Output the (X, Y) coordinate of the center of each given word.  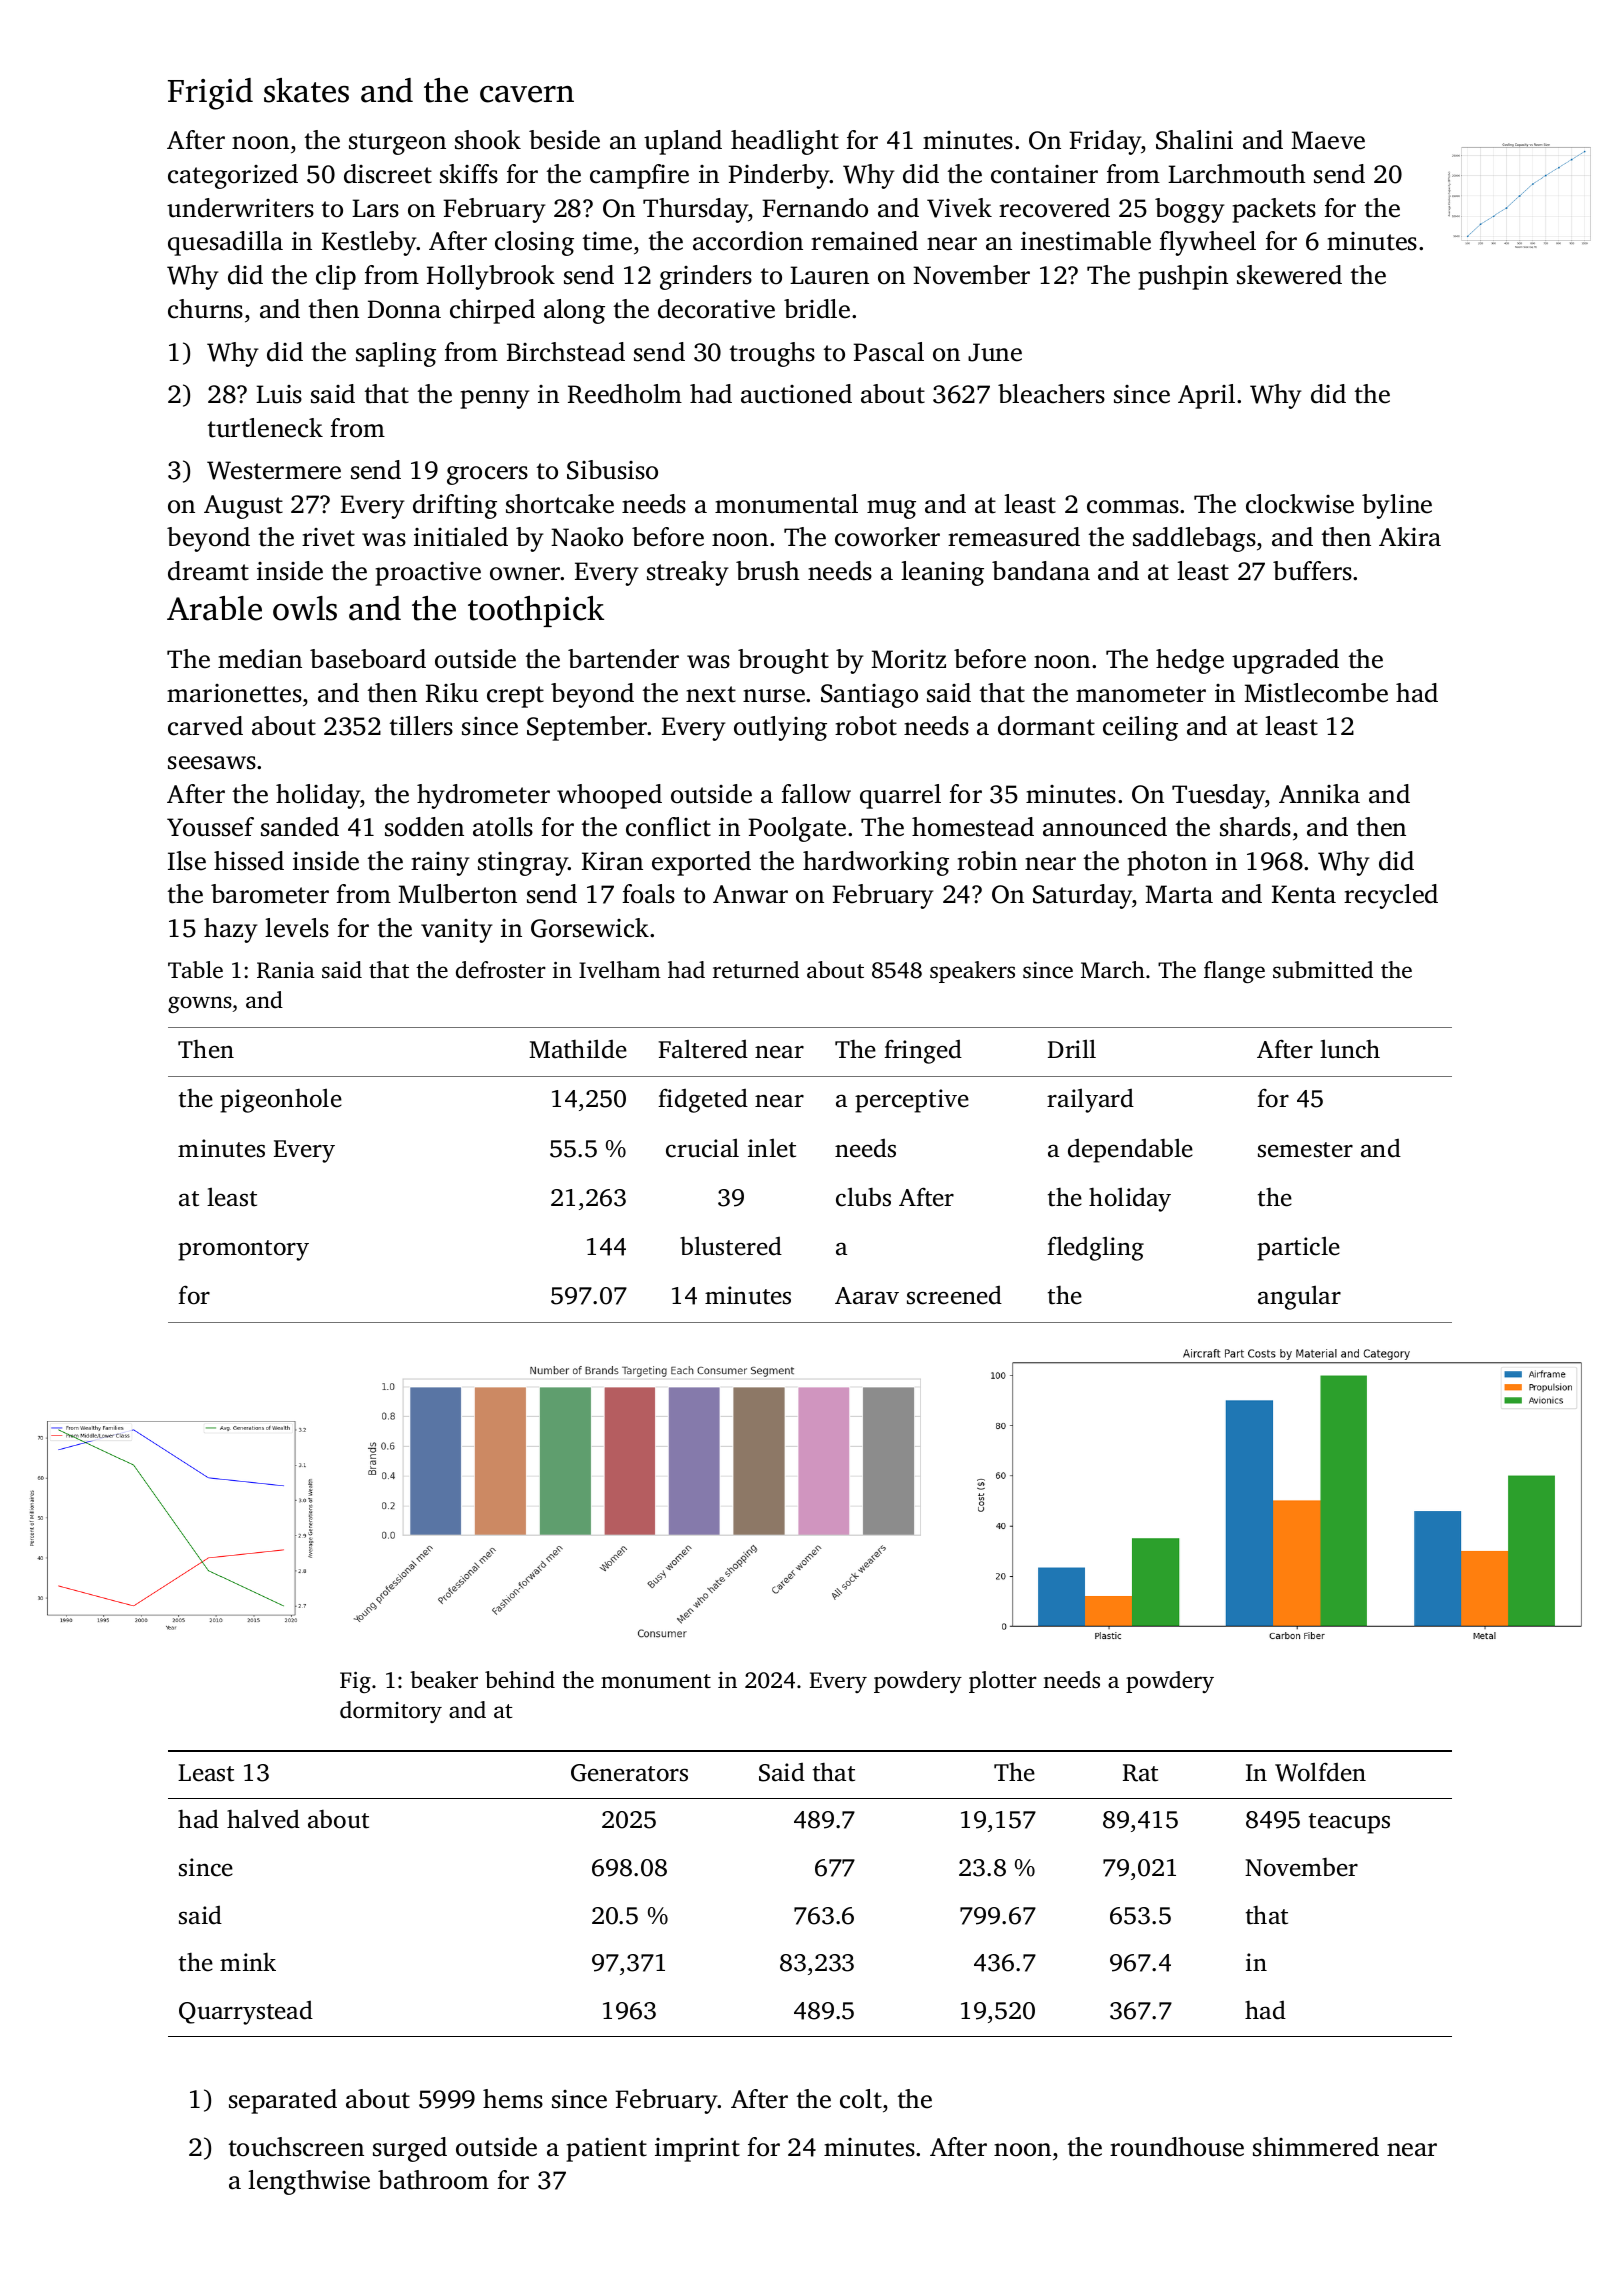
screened (954, 1295)
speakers (972, 972)
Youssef (210, 827)
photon (1167, 863)
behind (520, 1680)
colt (861, 2099)
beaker (444, 1679)
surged (410, 2149)
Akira (1410, 537)
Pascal (888, 352)
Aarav (867, 1296)
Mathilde (578, 1049)
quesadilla (225, 243)
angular (1299, 1297)
